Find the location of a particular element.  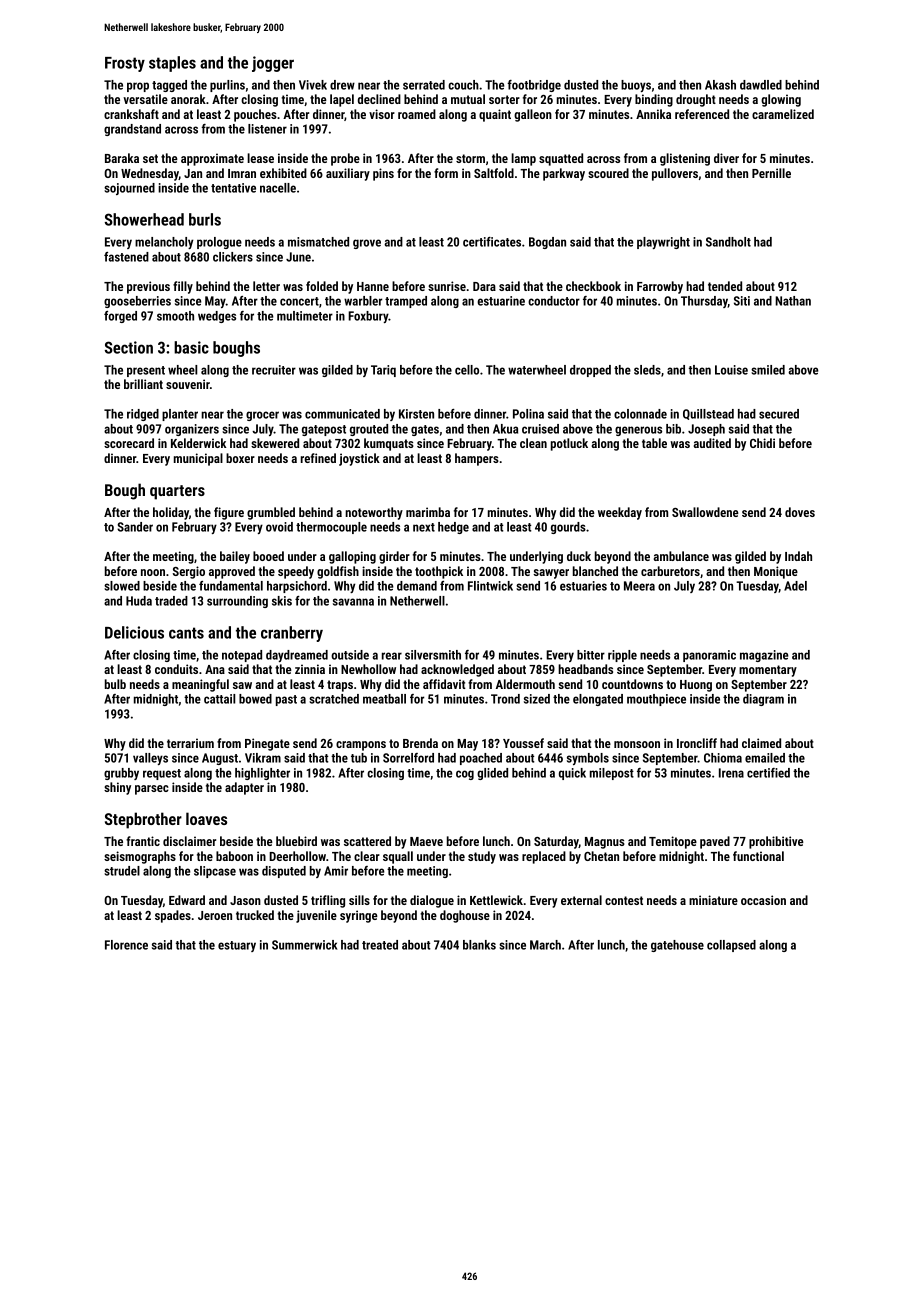

Akash is located at coordinates (720, 85).
